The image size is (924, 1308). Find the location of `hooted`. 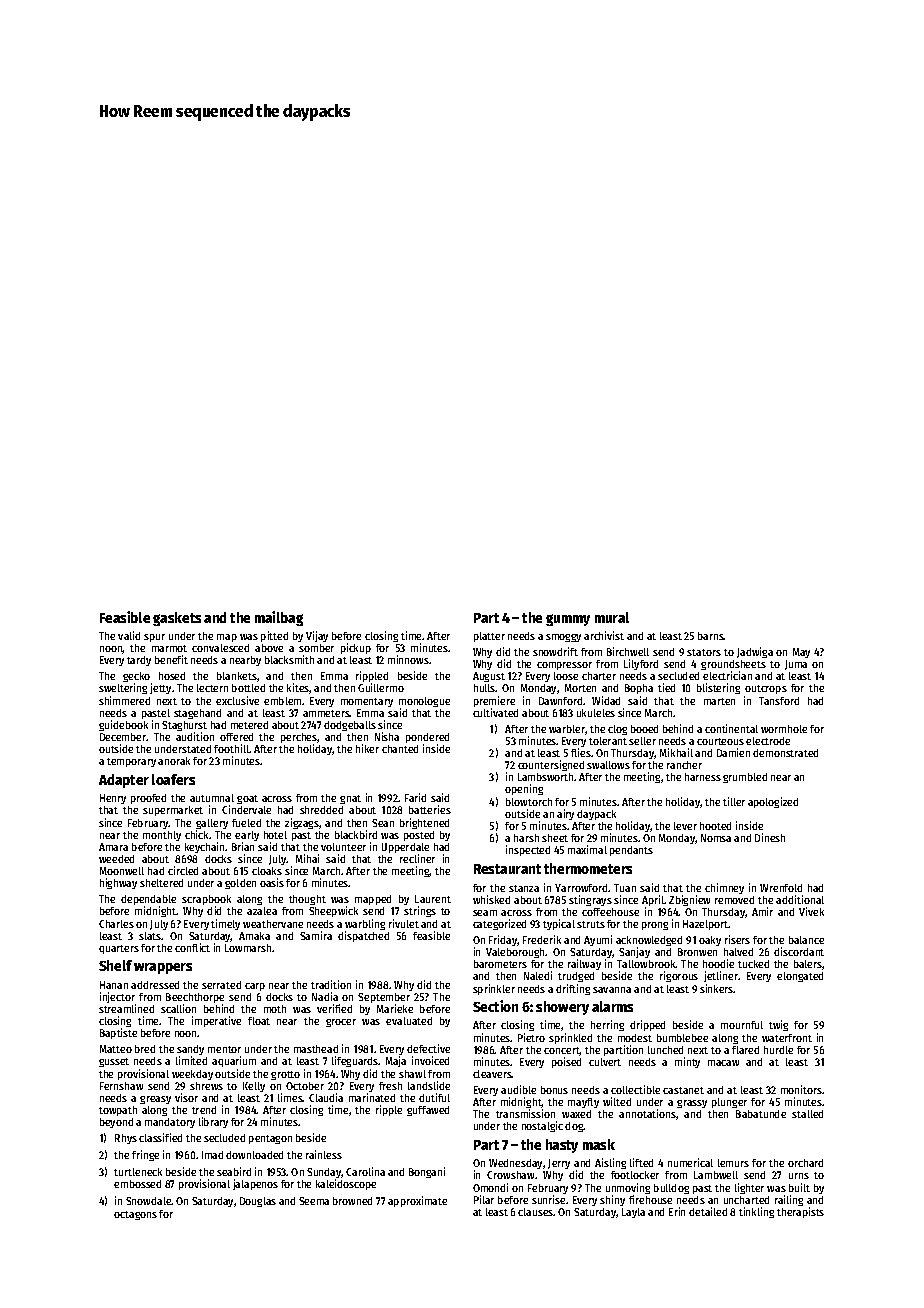

hooted is located at coordinates (715, 826).
